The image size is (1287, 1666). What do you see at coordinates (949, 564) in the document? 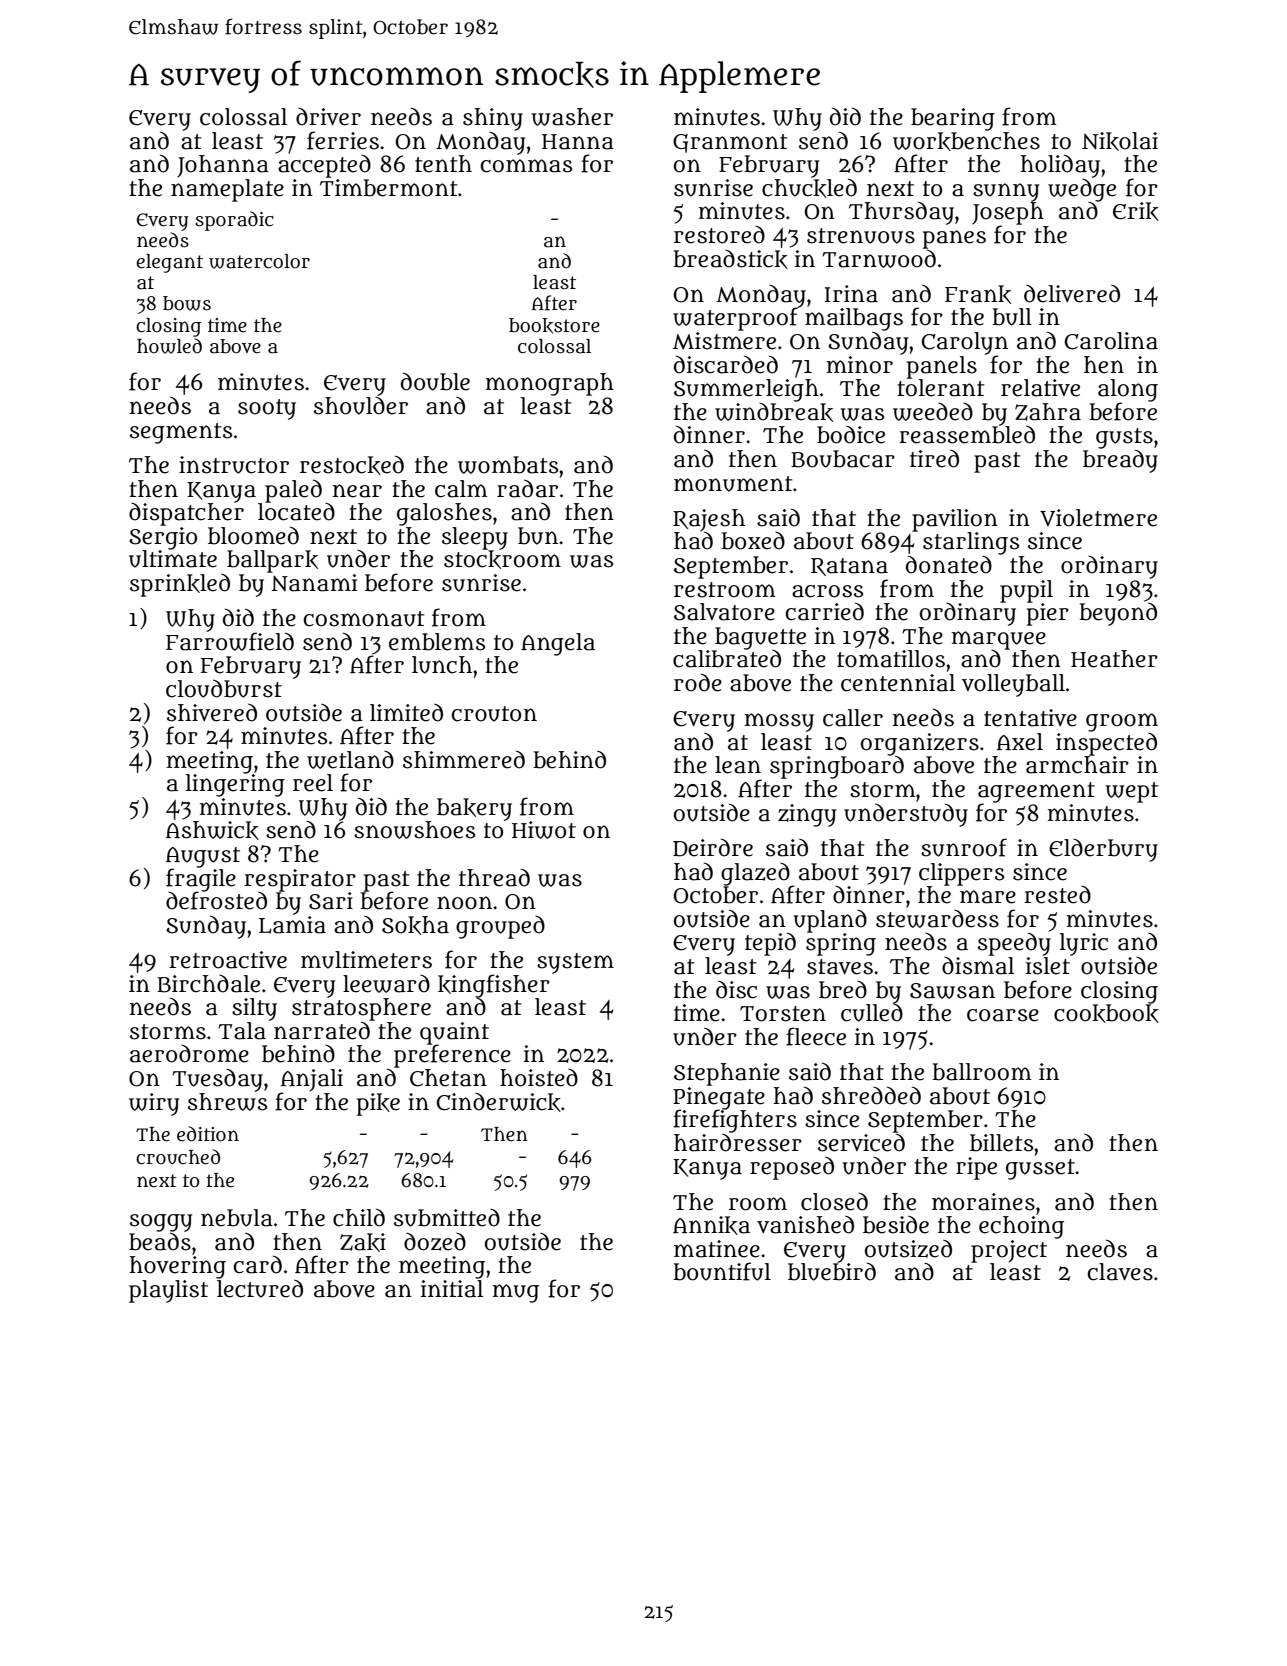
I see `donated` at bounding box center [949, 564].
